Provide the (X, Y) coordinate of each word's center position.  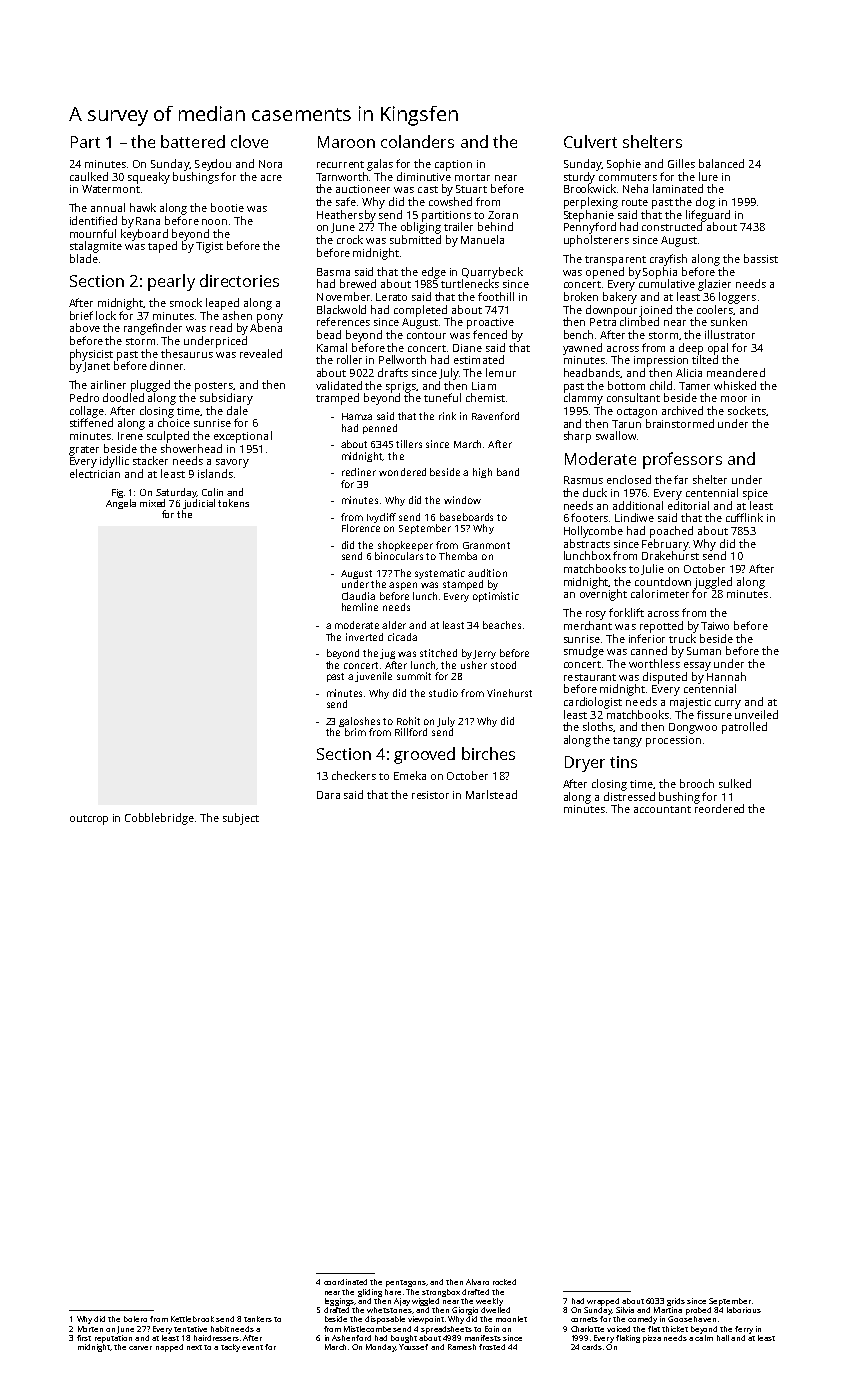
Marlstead (491, 794)
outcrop (89, 820)
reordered (719, 808)
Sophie (624, 165)
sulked (735, 783)
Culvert (590, 141)
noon (214, 222)
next (194, 1347)
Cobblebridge (159, 819)
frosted (492, 1347)
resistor (430, 795)
